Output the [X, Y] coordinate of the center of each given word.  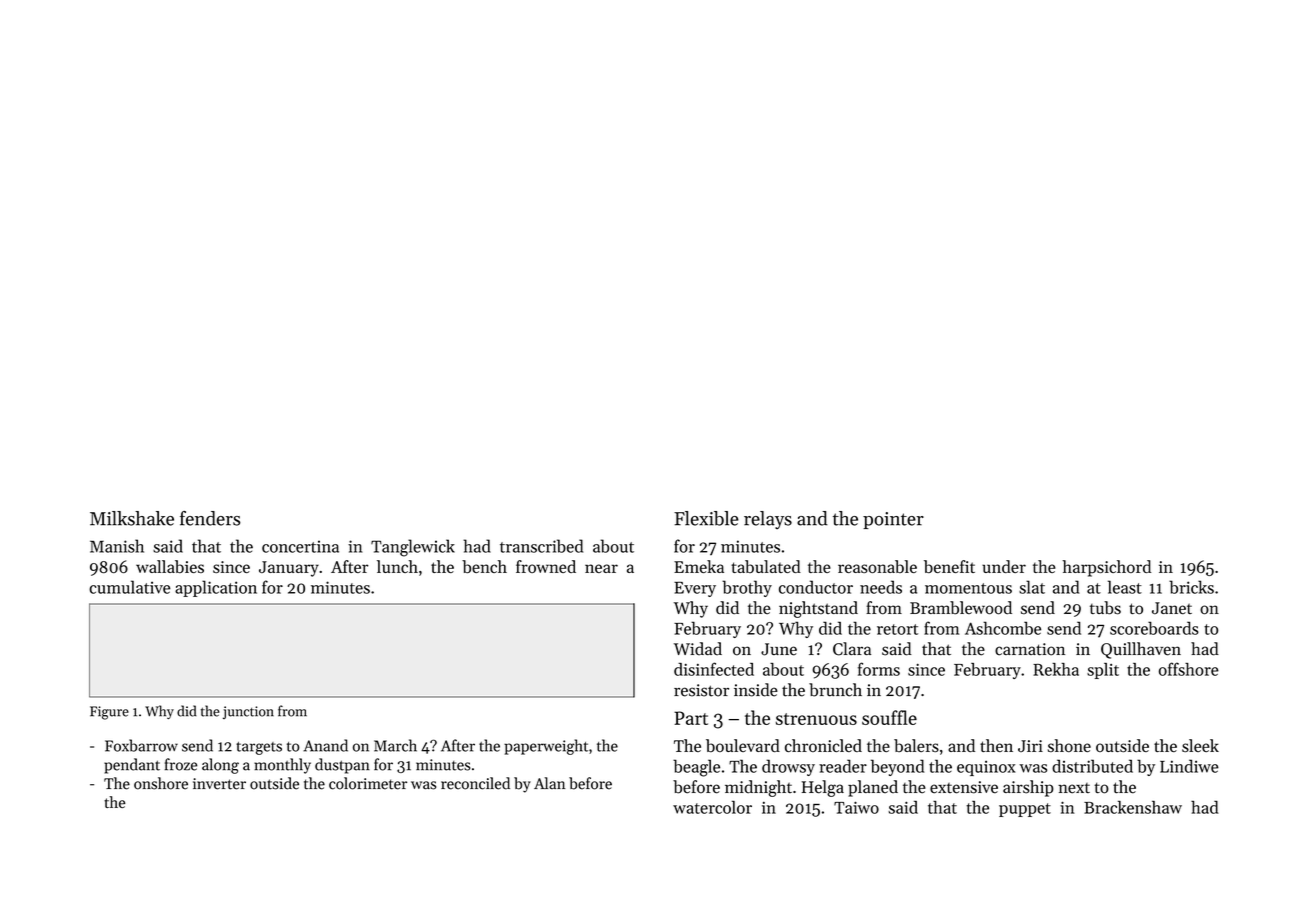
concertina [300, 546]
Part [691, 718]
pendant [132, 766]
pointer [893, 520]
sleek [1200, 745]
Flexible [706, 518]
